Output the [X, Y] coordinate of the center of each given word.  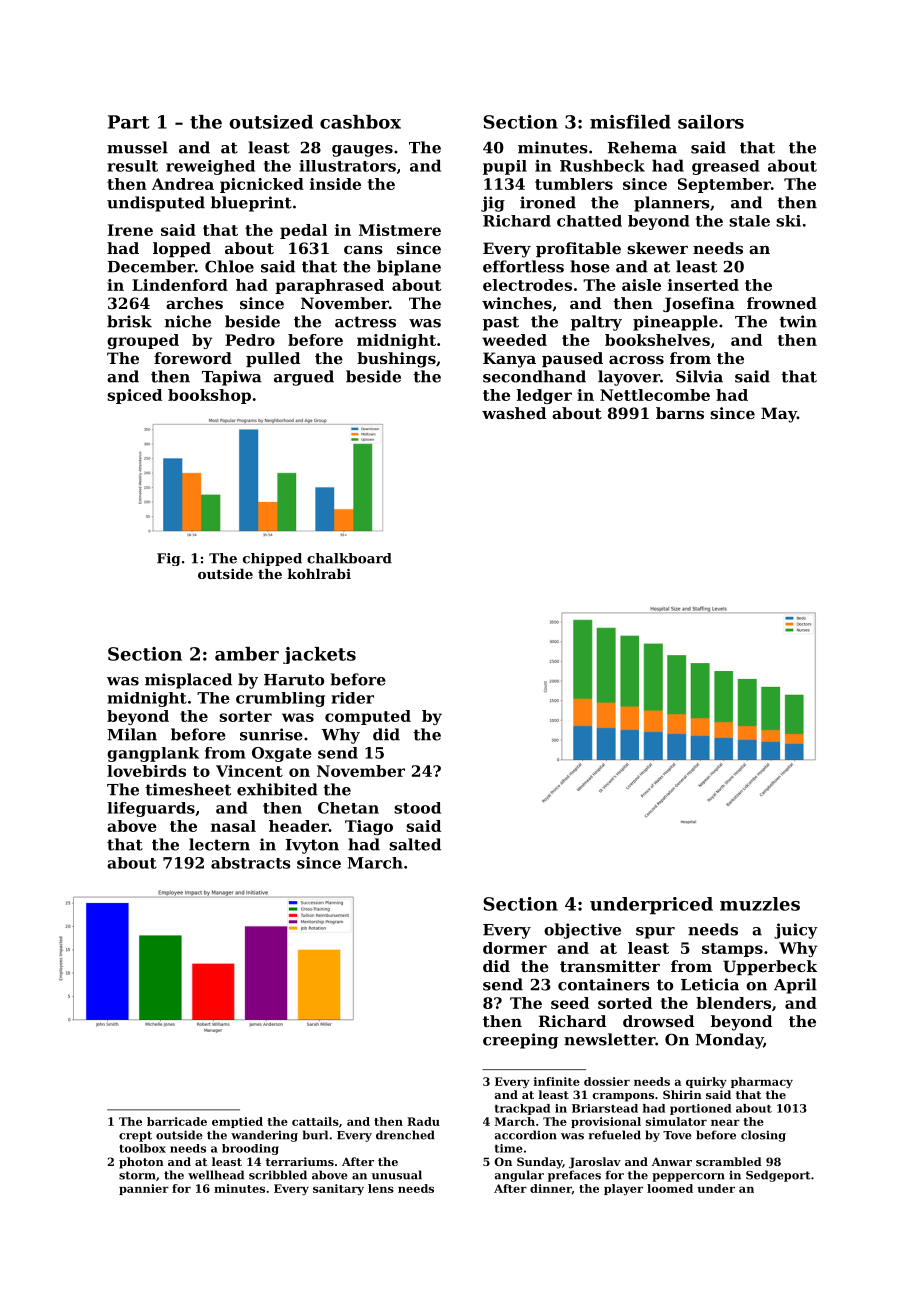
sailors [711, 122]
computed [368, 717]
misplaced [188, 681]
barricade [177, 1121]
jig [493, 204]
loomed [670, 1188]
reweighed [210, 167]
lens [381, 1188]
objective [582, 931]
